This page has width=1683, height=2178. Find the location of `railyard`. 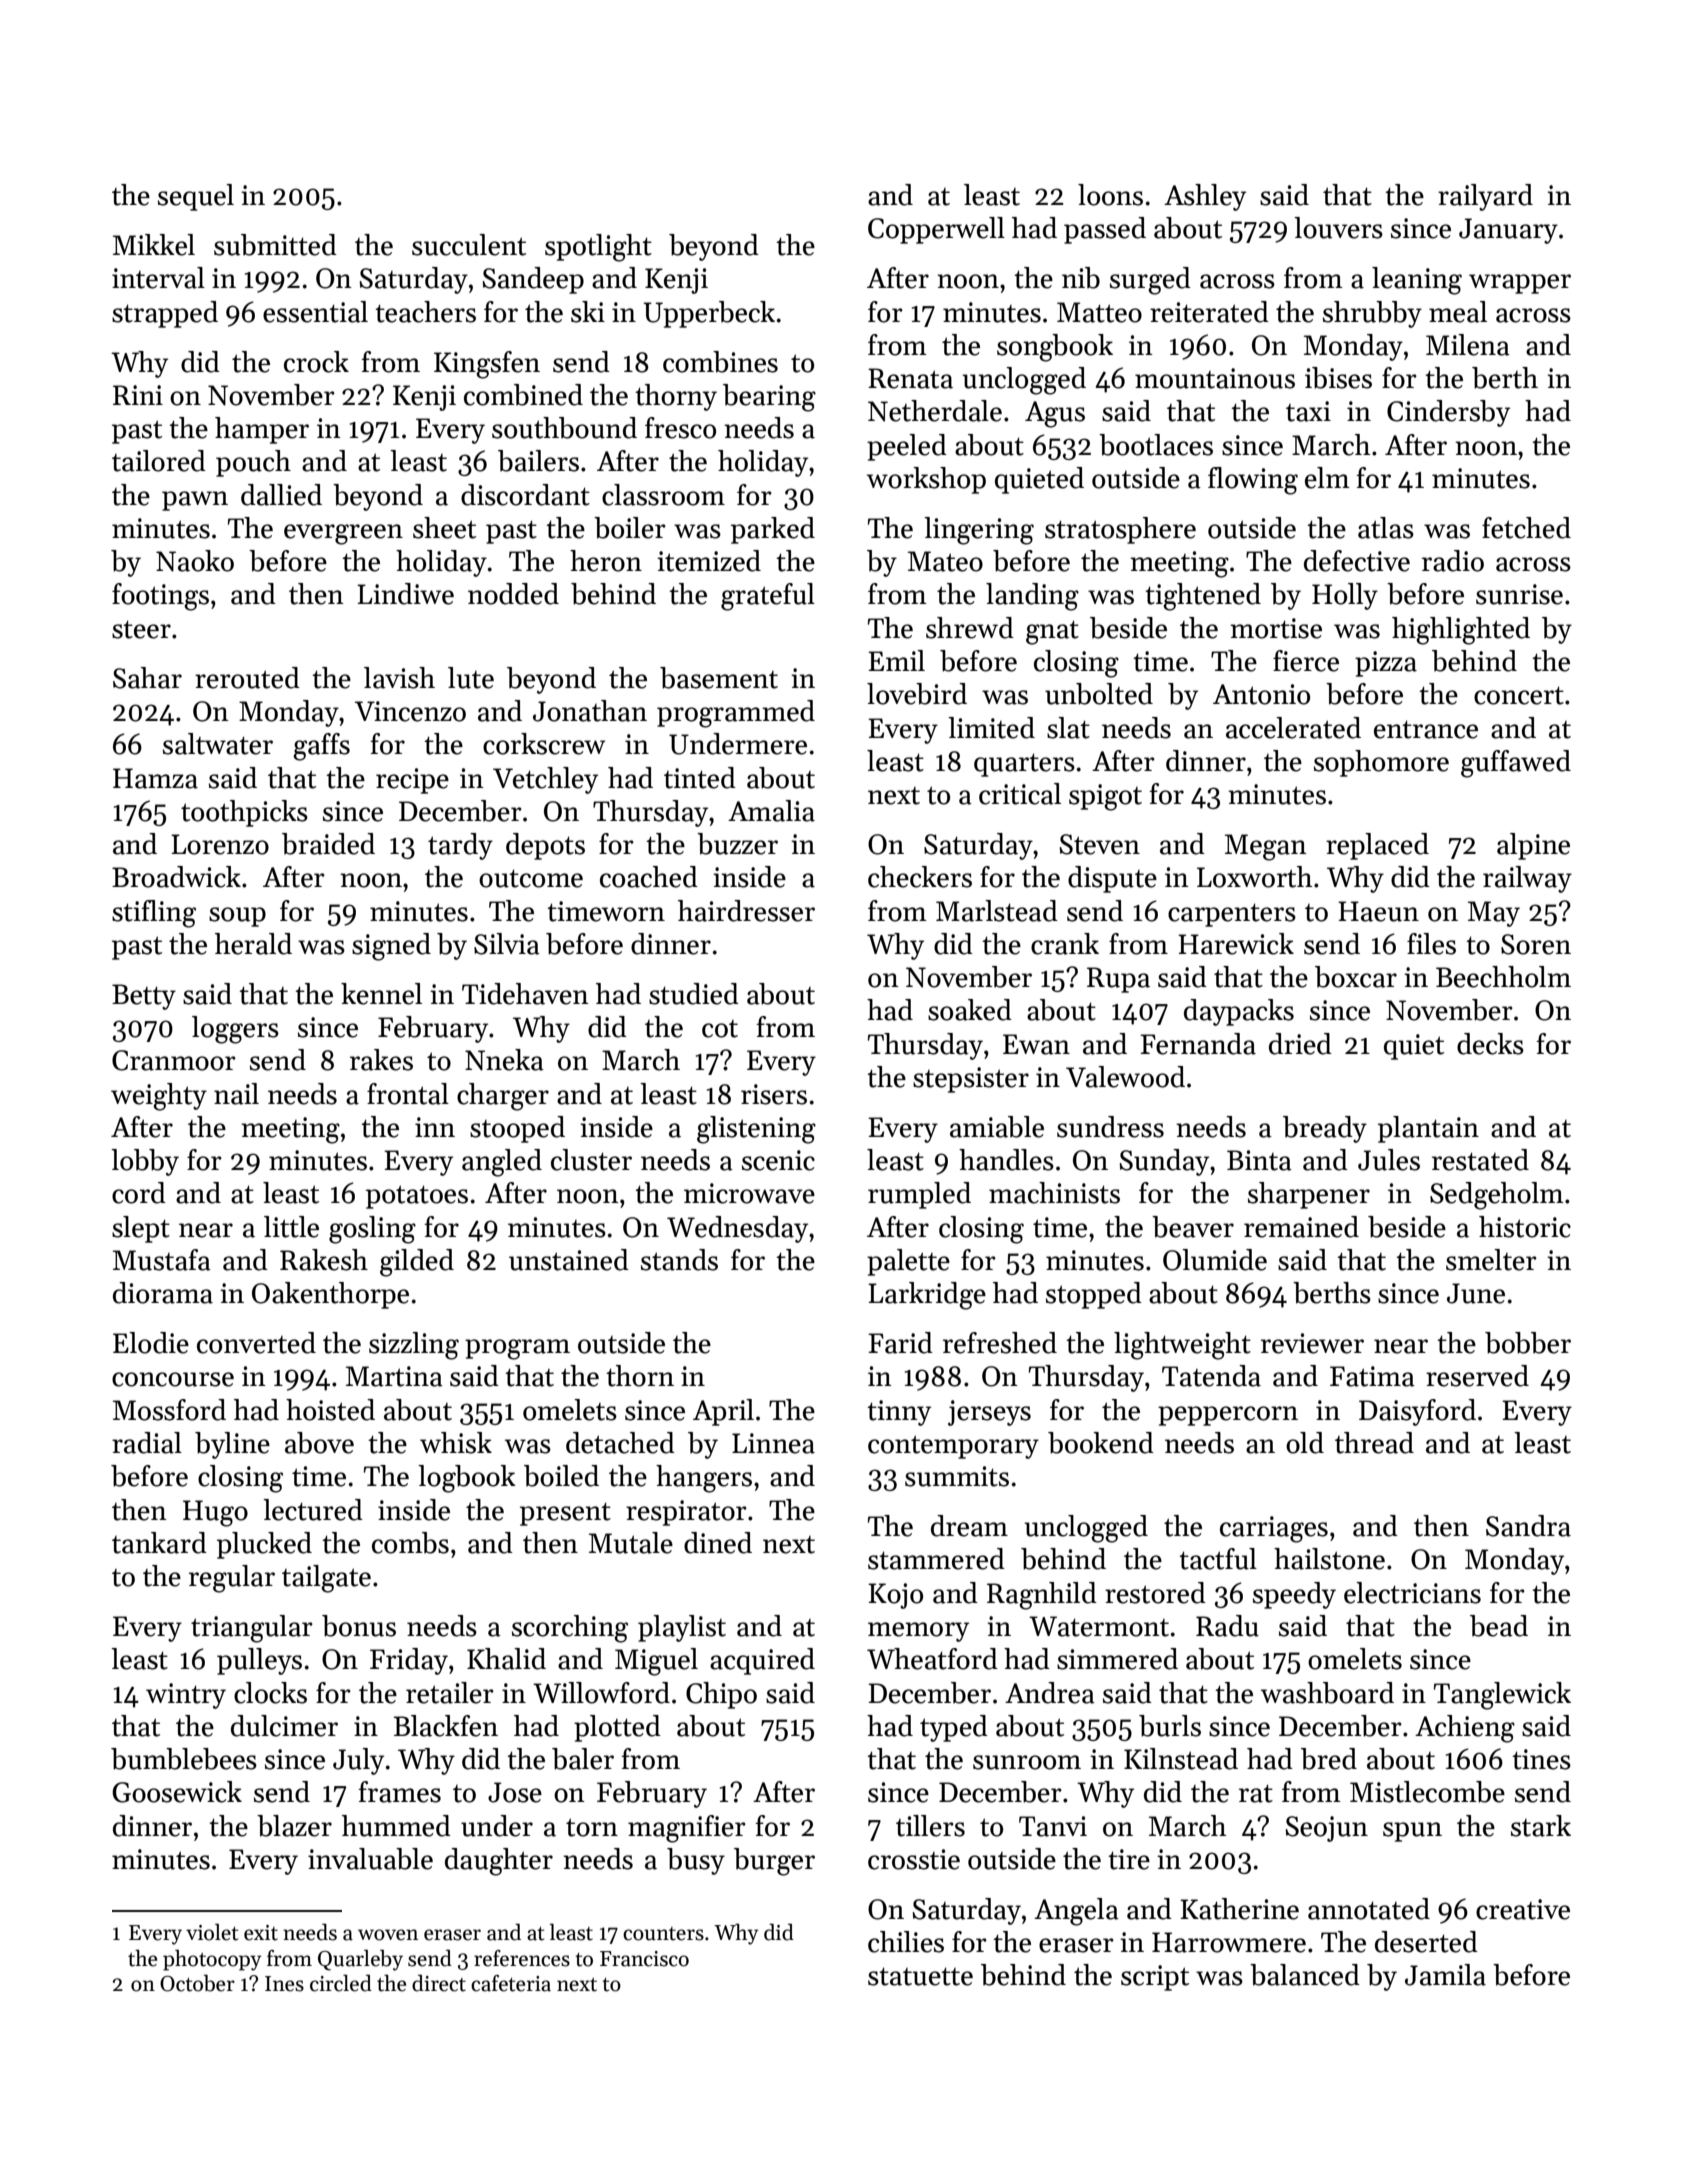

railyard is located at coordinates (1485, 197).
